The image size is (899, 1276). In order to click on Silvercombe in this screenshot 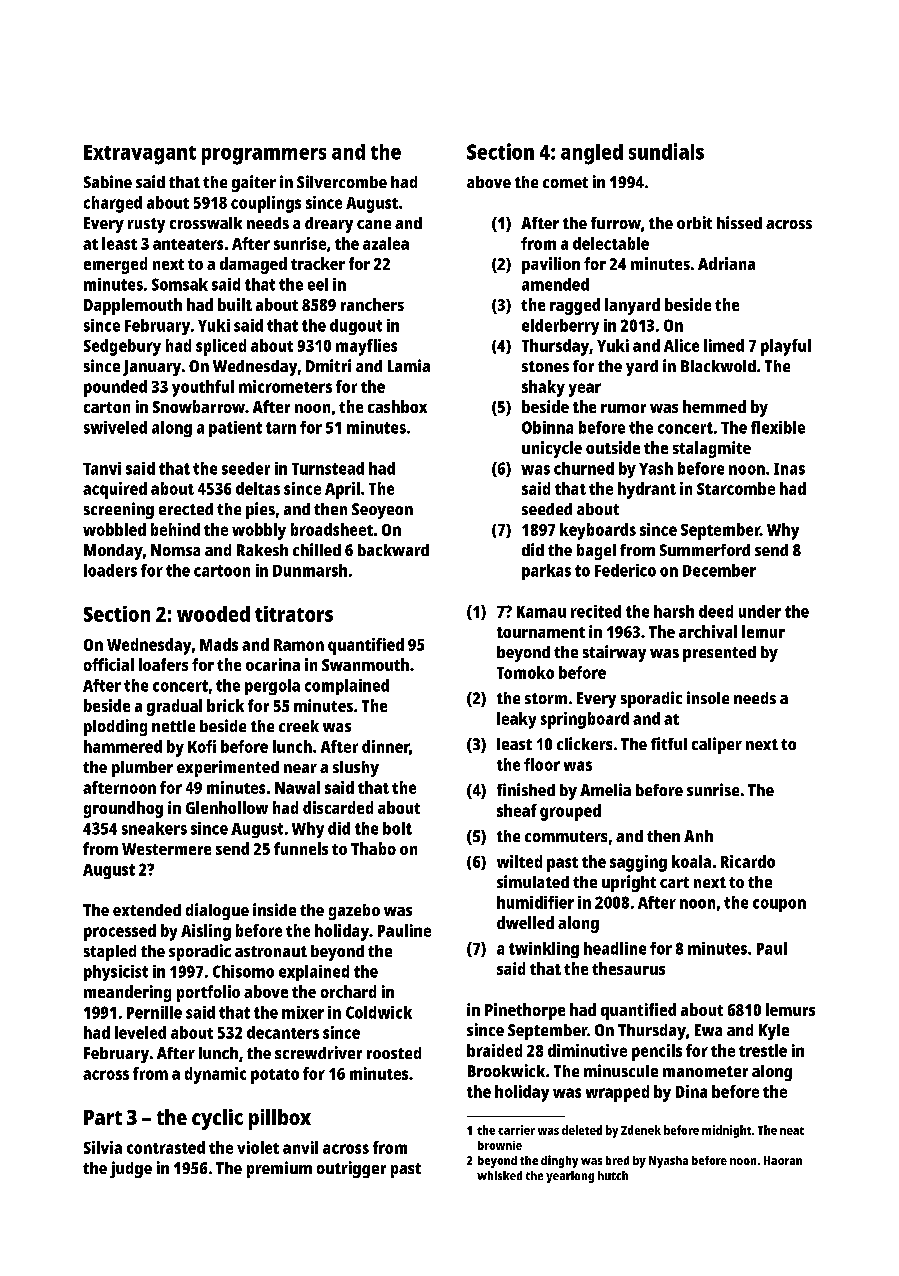, I will do `click(342, 181)`.
